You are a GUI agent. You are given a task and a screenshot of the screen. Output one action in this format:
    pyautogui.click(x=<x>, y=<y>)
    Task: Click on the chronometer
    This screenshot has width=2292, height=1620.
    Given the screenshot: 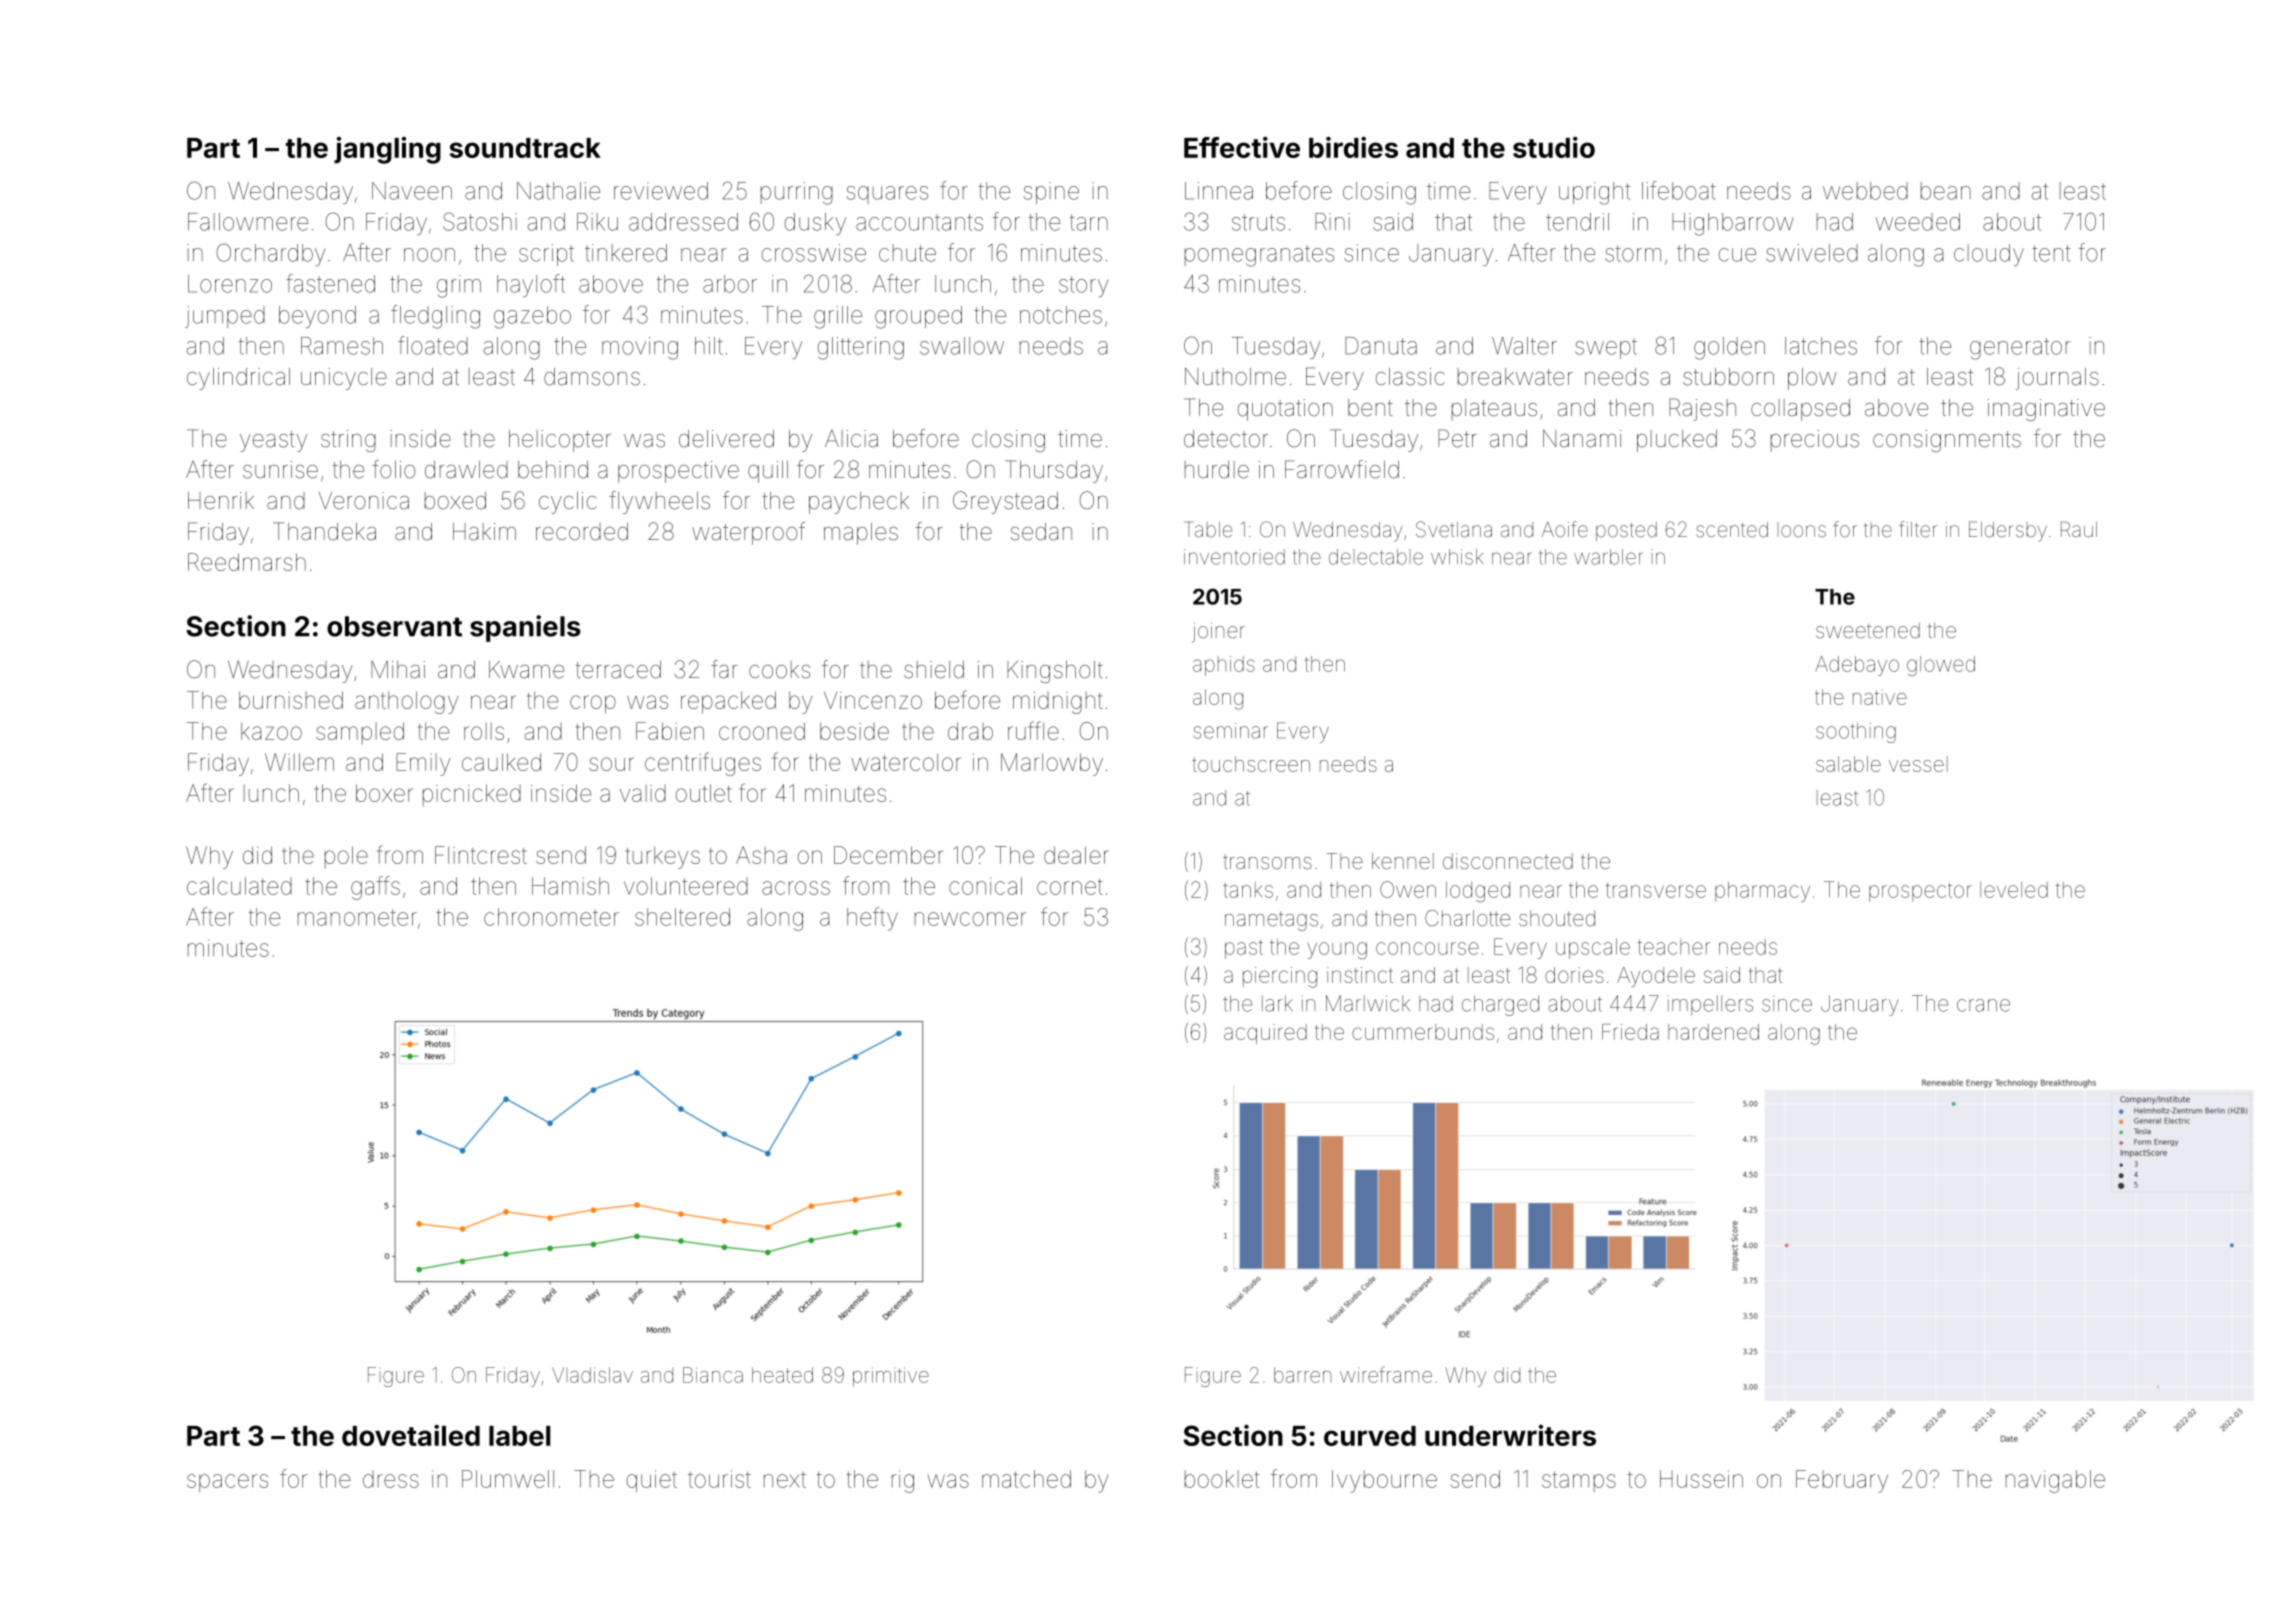 What is the action you would take?
    pyautogui.click(x=551, y=917)
